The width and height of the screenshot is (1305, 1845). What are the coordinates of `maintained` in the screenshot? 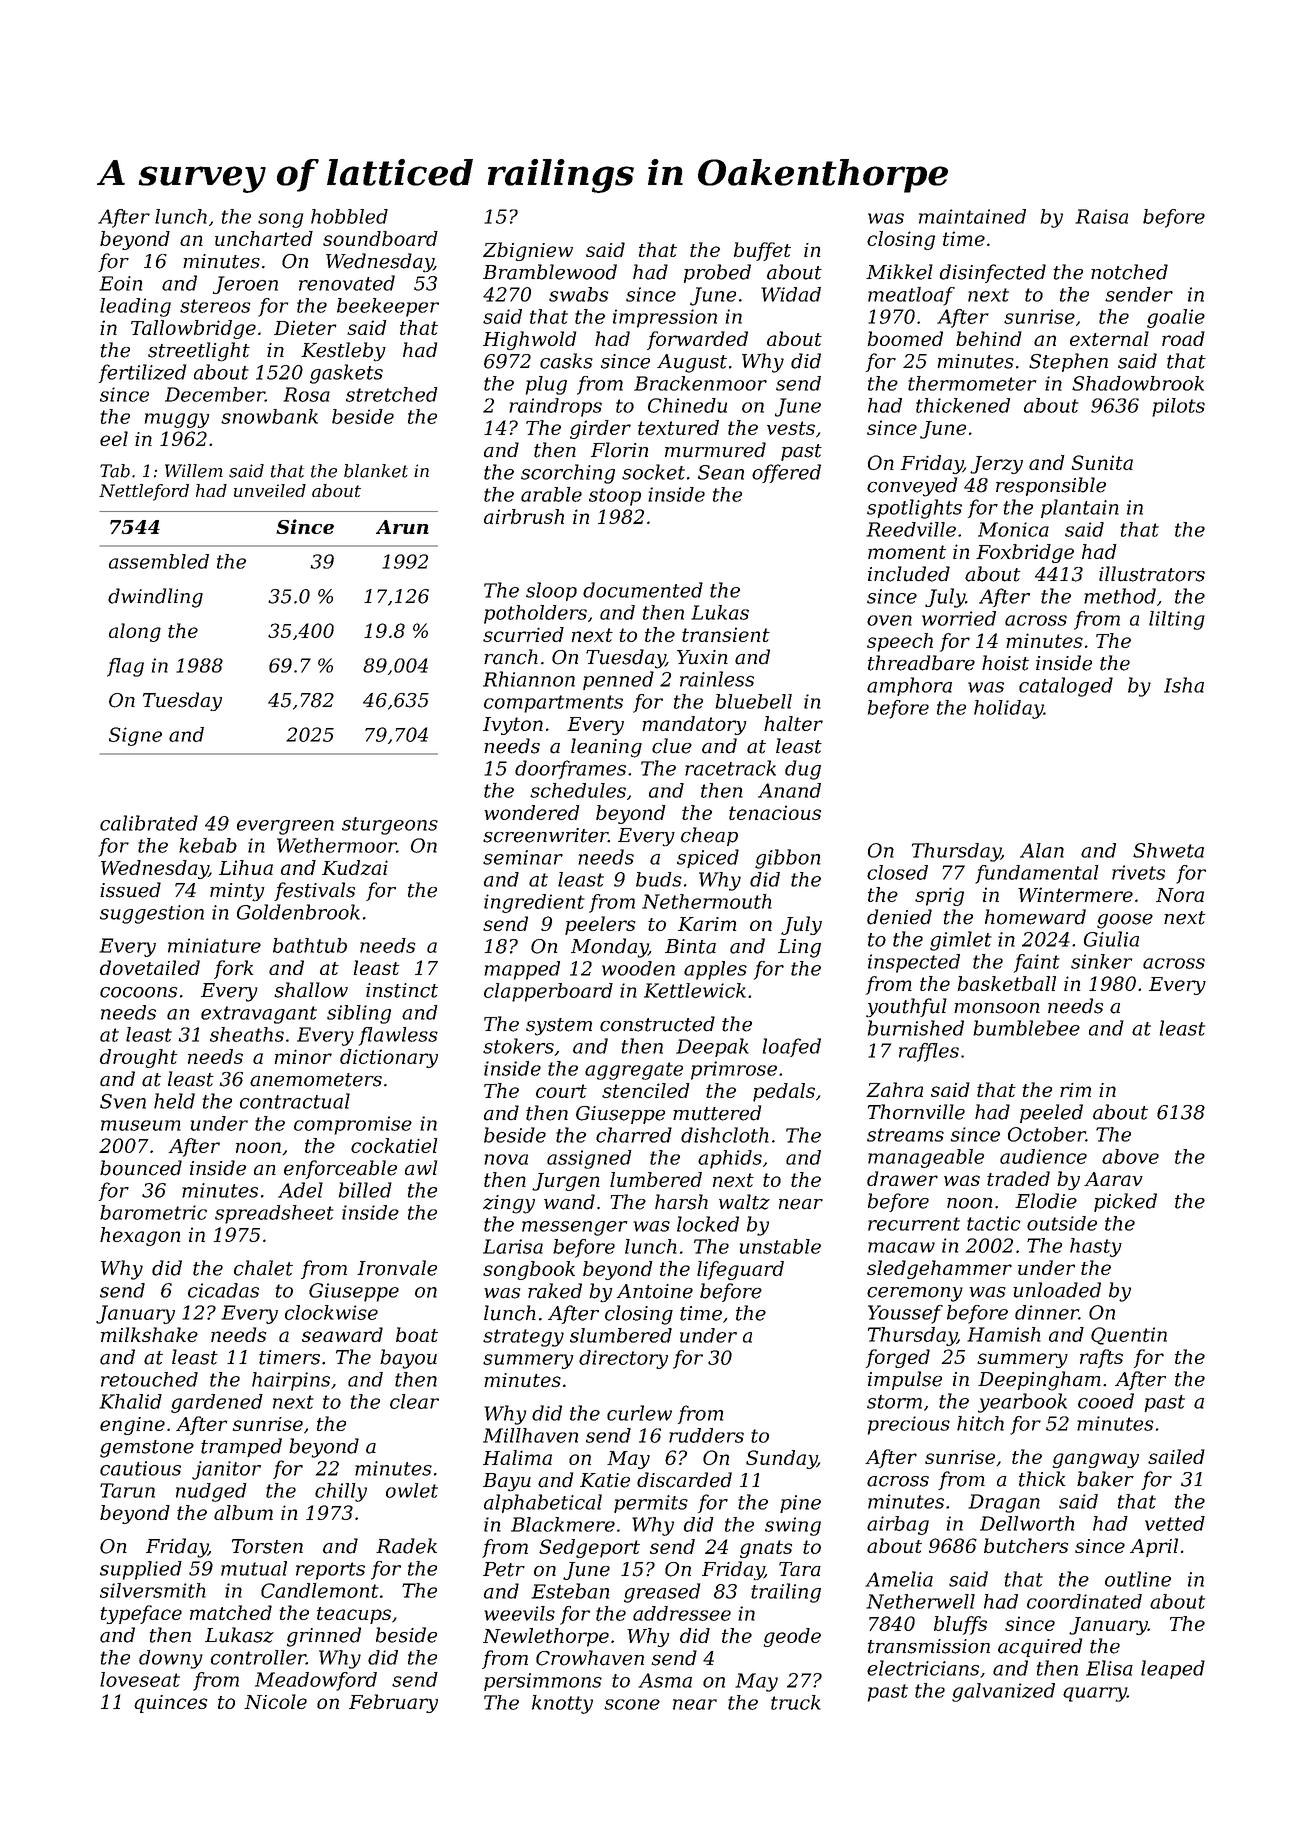 It's located at (972, 216).
